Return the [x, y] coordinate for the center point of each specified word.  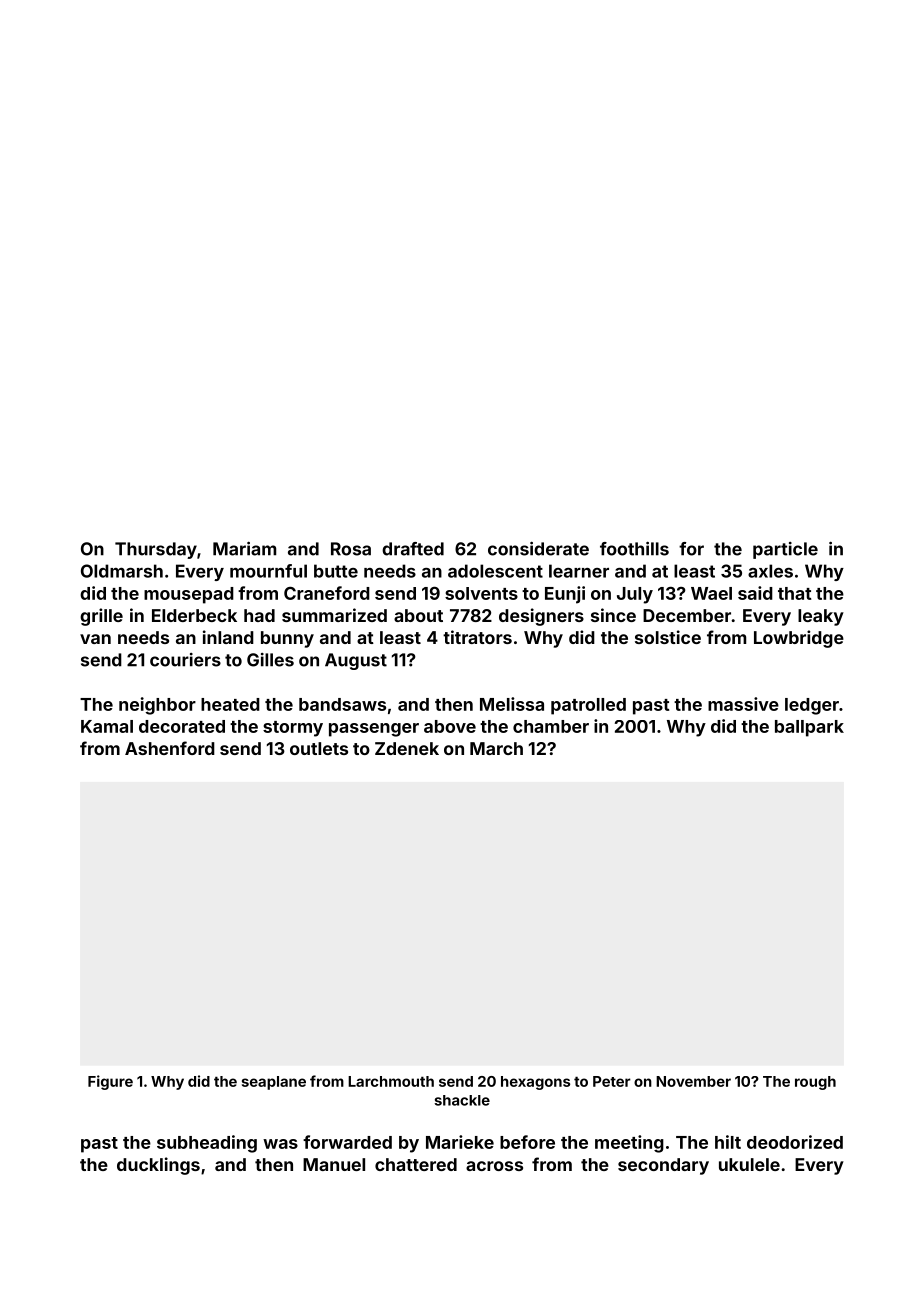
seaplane [274, 1083]
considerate [538, 549]
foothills [634, 549]
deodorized [795, 1142]
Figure [110, 1082]
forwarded [347, 1142]
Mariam [244, 549]
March [496, 748]
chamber [551, 726]
